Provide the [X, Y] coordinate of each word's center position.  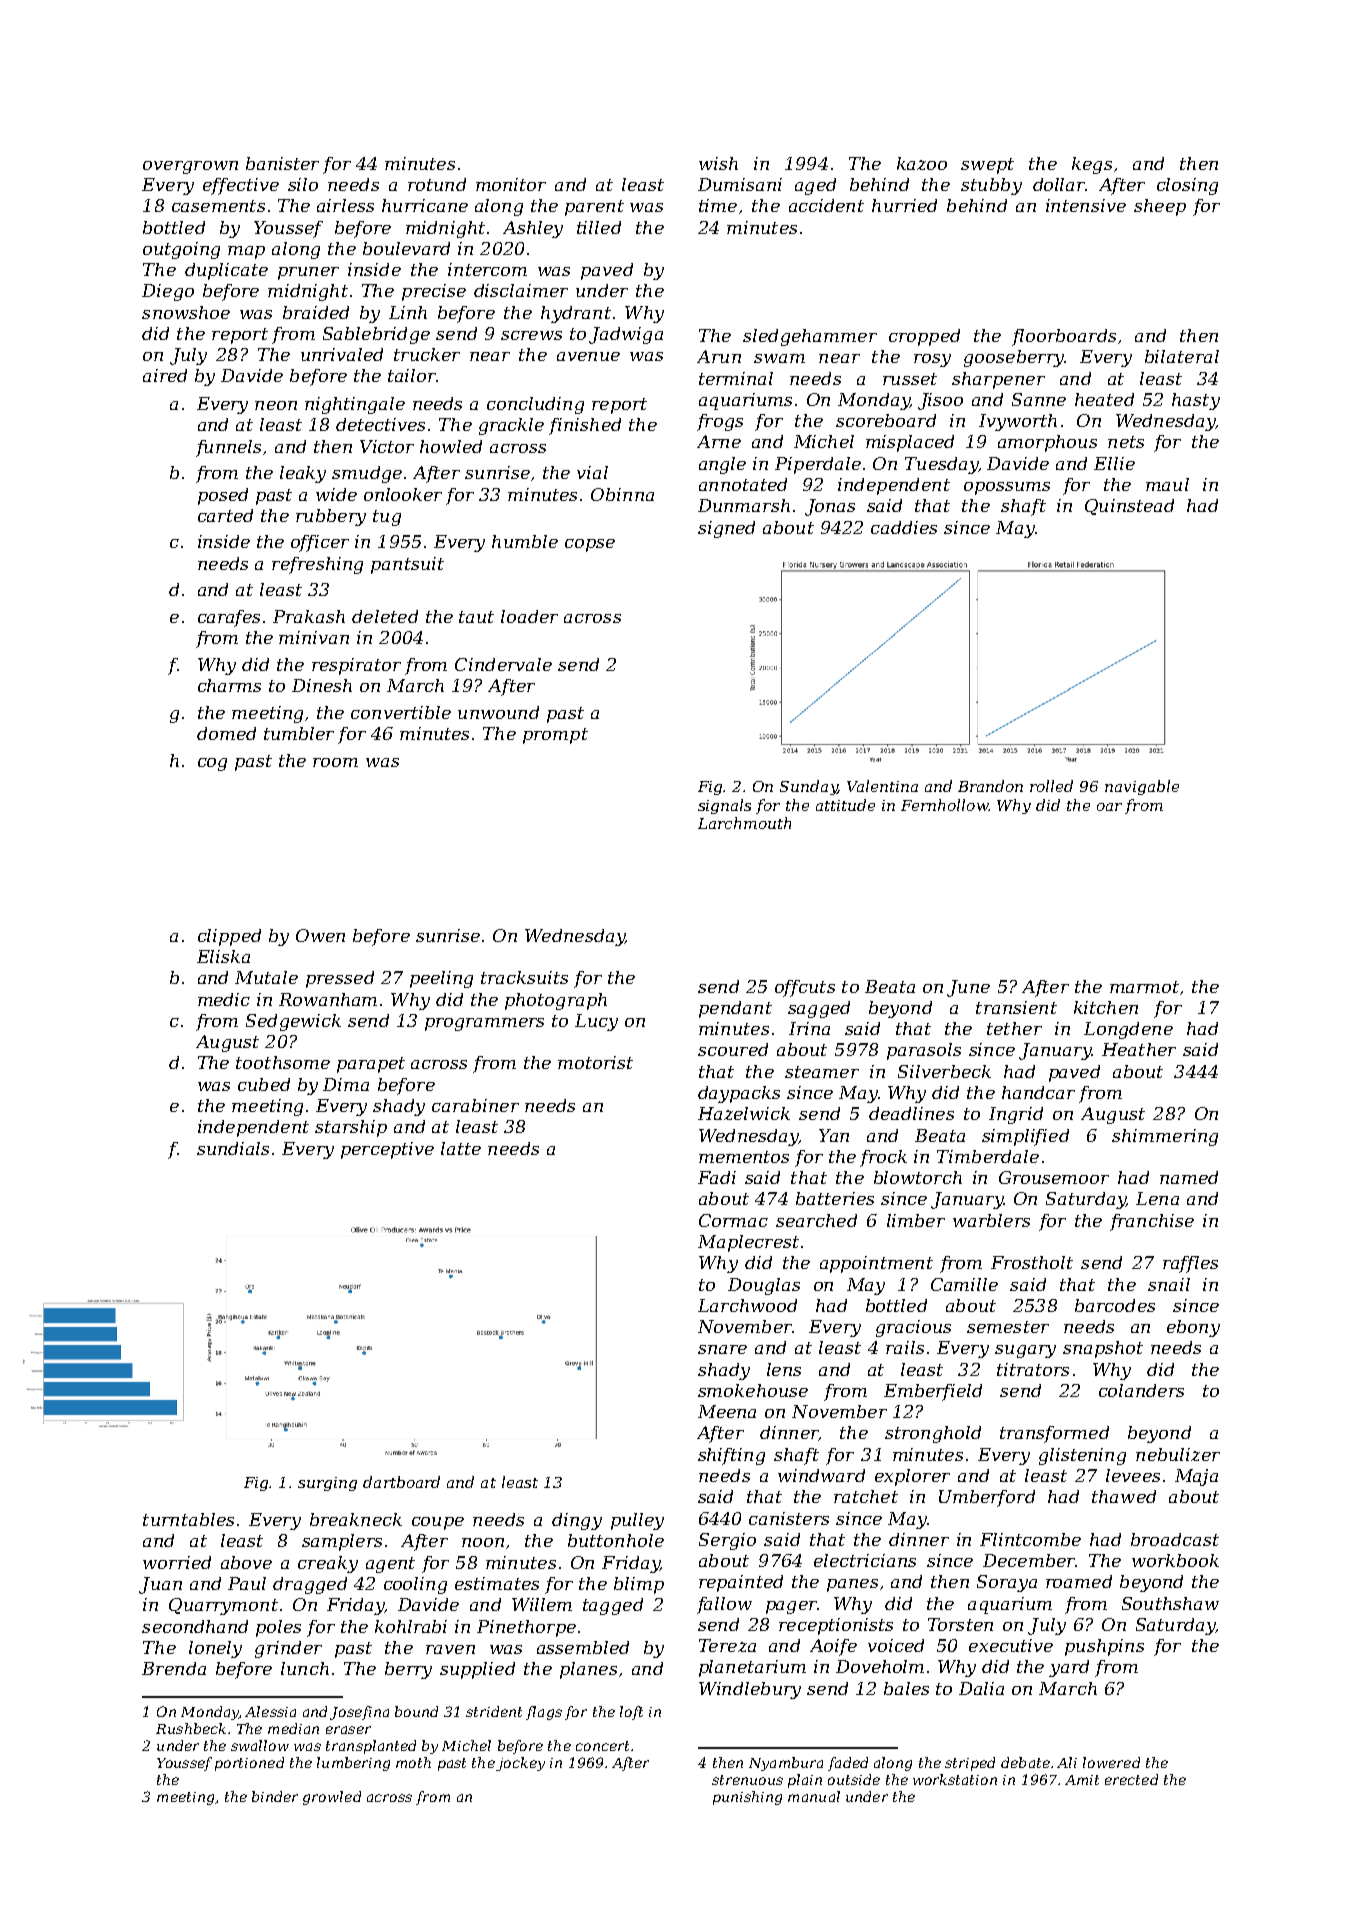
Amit [1082, 1780]
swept [987, 166]
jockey [520, 1764]
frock [883, 1158]
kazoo [922, 163]
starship [351, 1128]
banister [282, 163]
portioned [249, 1764]
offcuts [805, 988]
